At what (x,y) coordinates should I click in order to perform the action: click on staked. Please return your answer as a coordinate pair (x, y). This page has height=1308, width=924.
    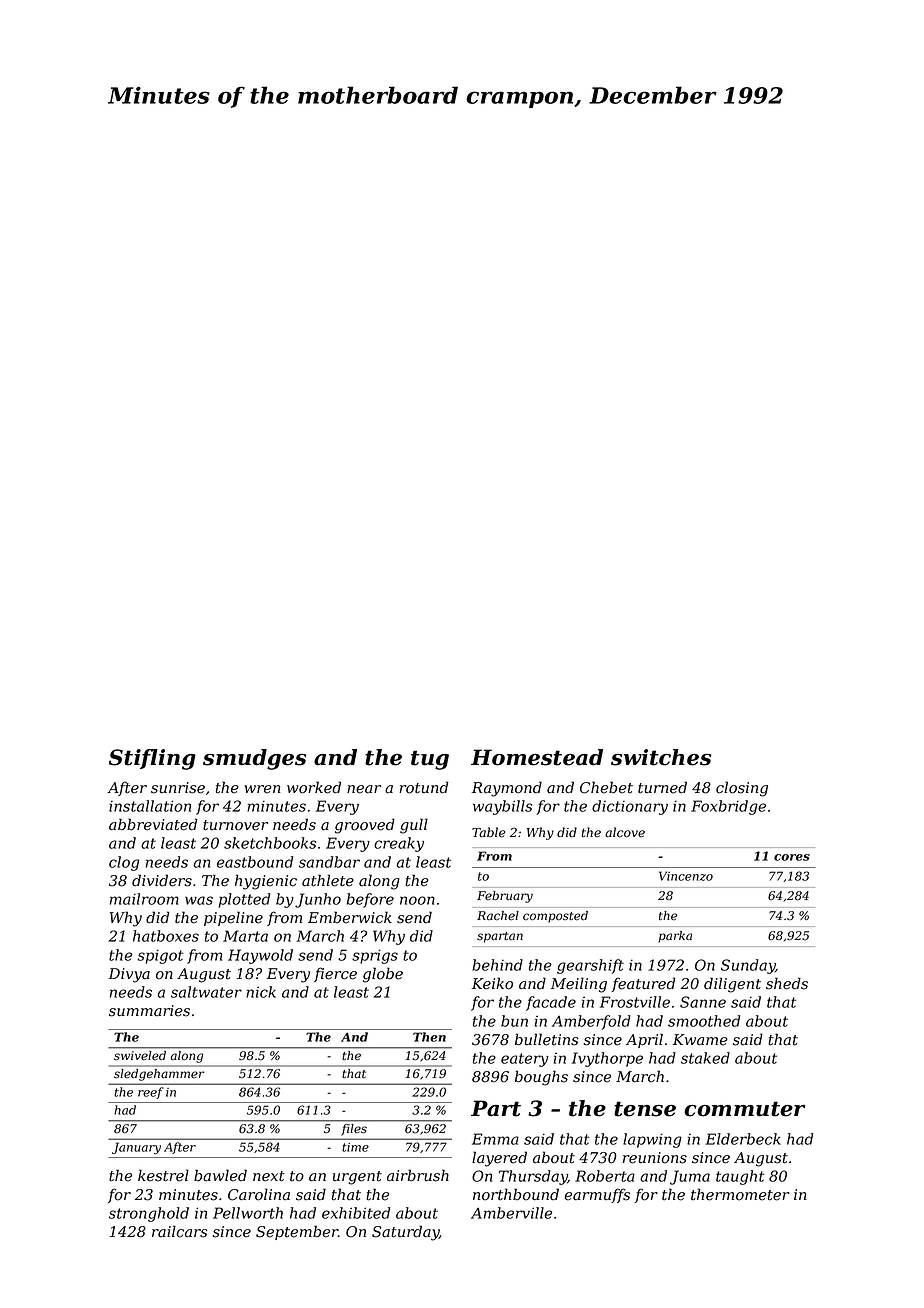
    Looking at the image, I should click on (705, 1058).
